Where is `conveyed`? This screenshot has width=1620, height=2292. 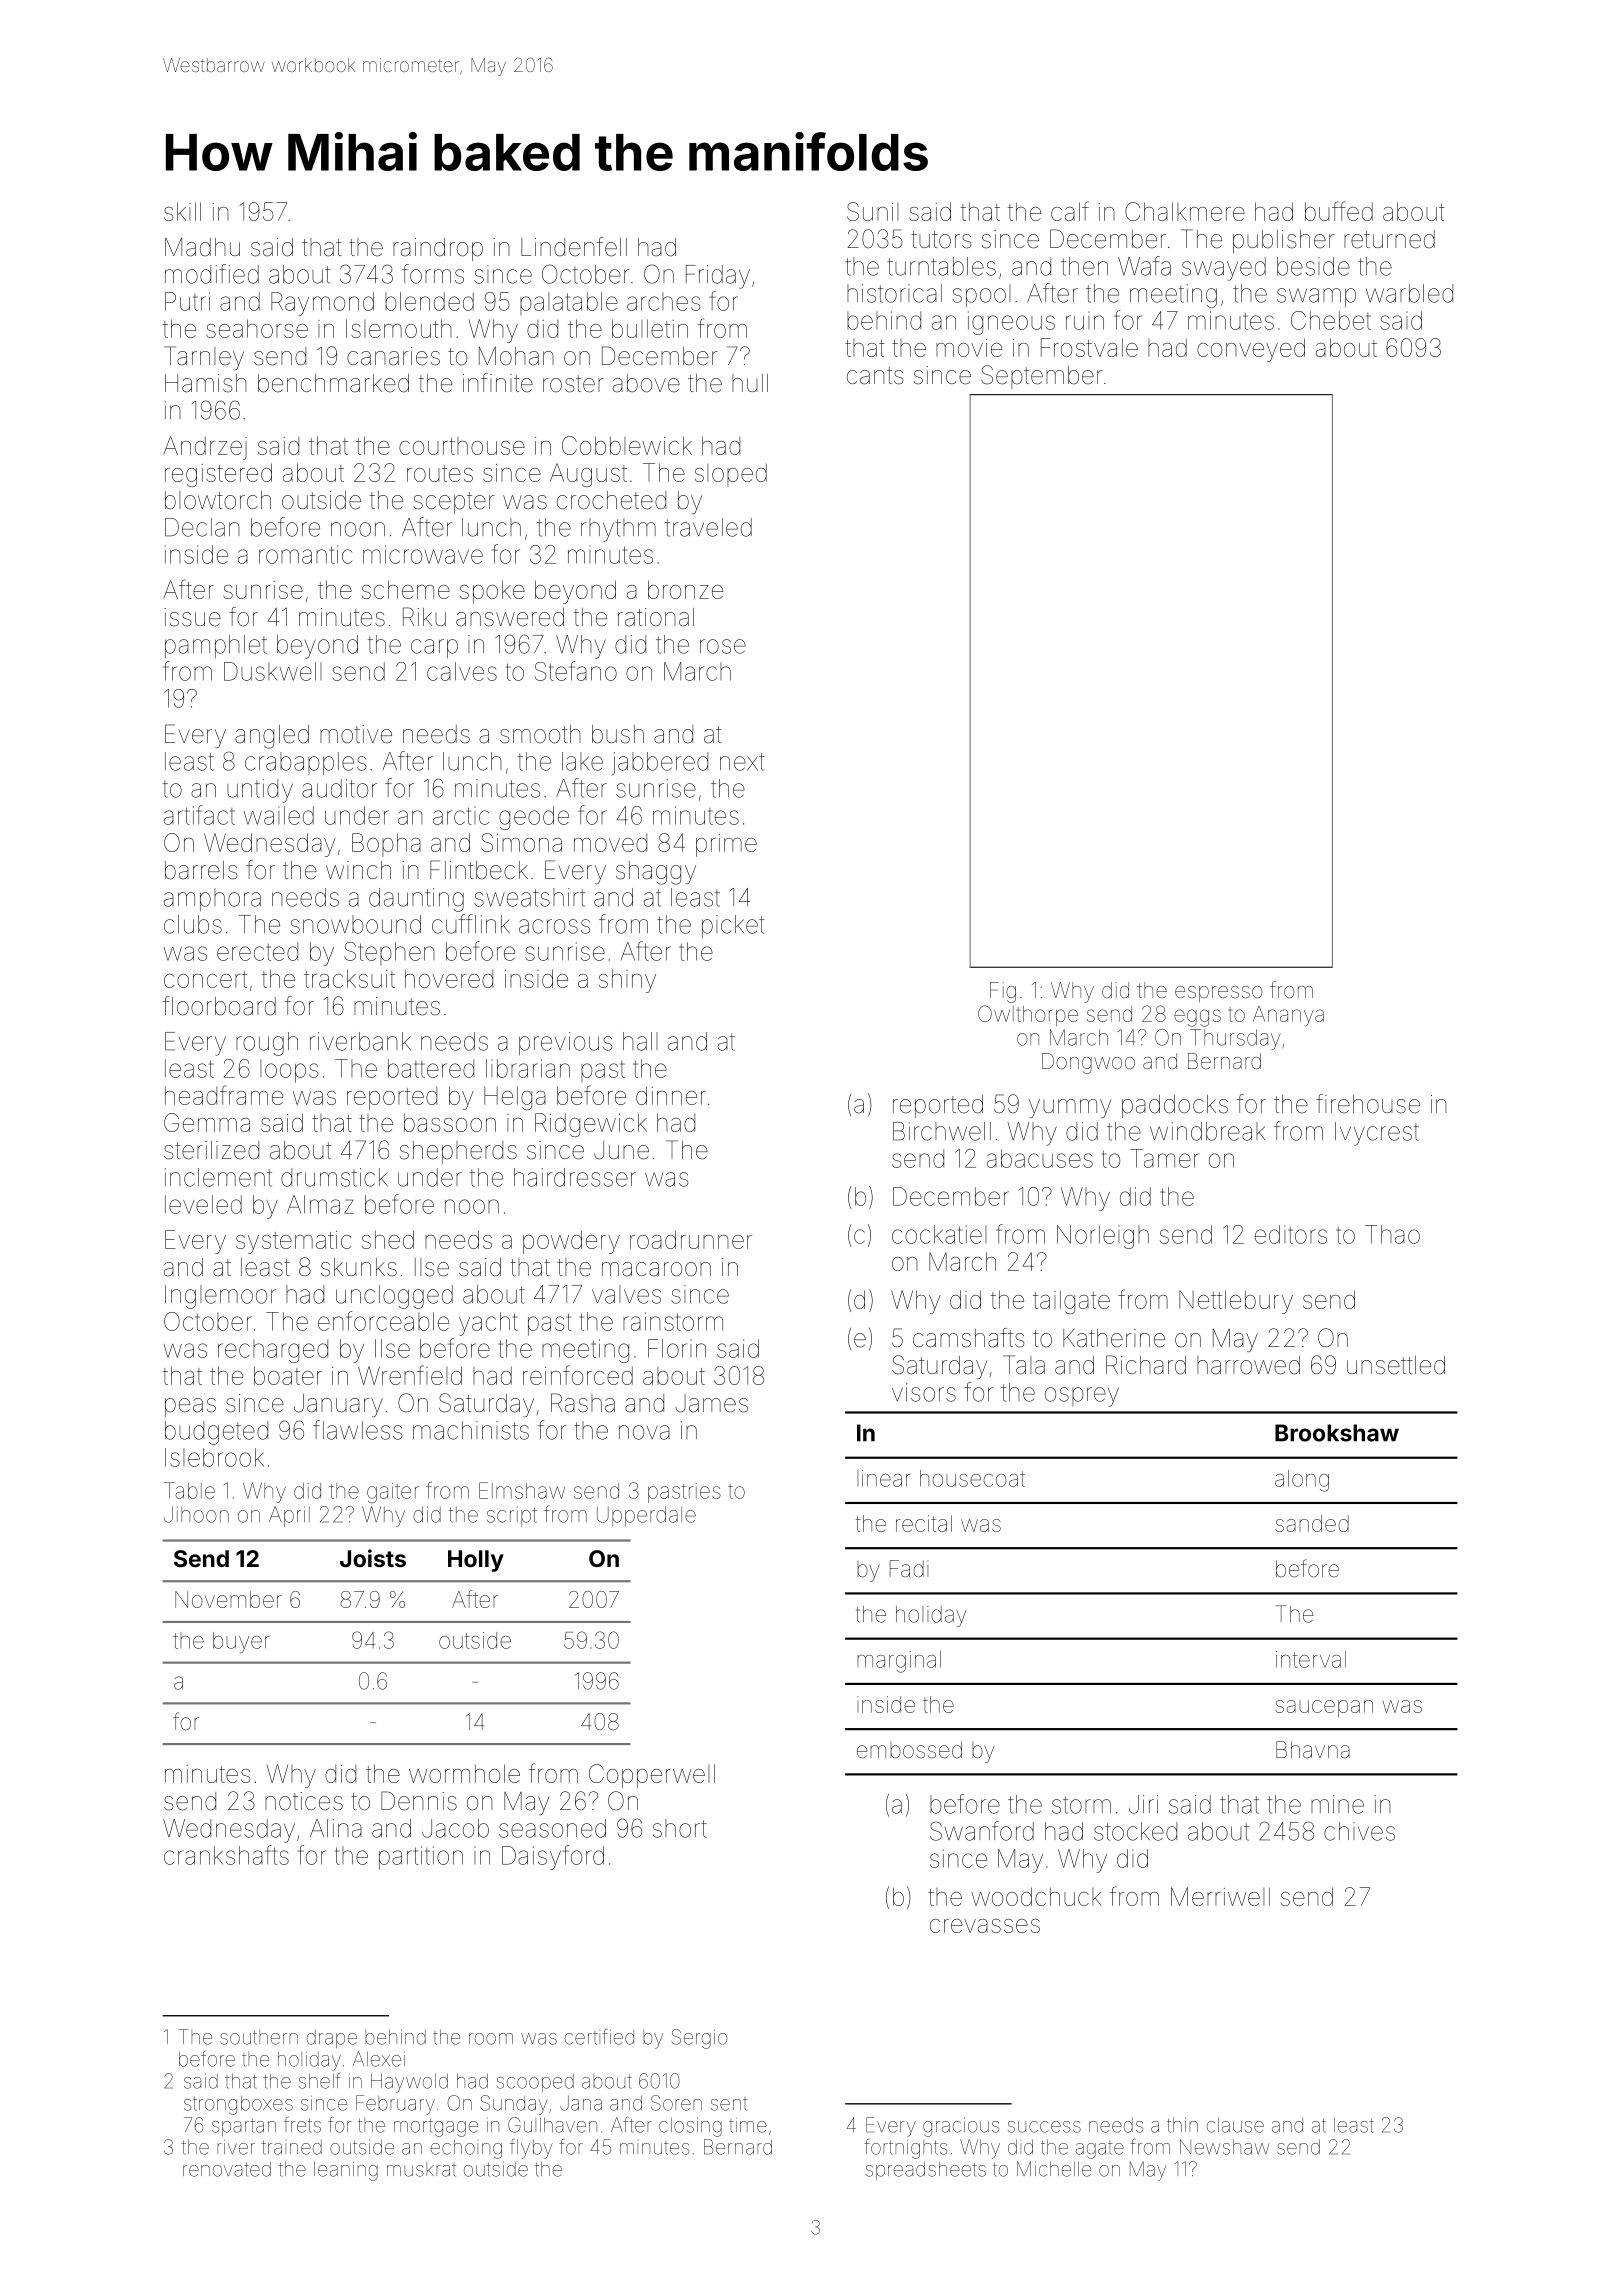
conveyed is located at coordinates (1251, 350).
